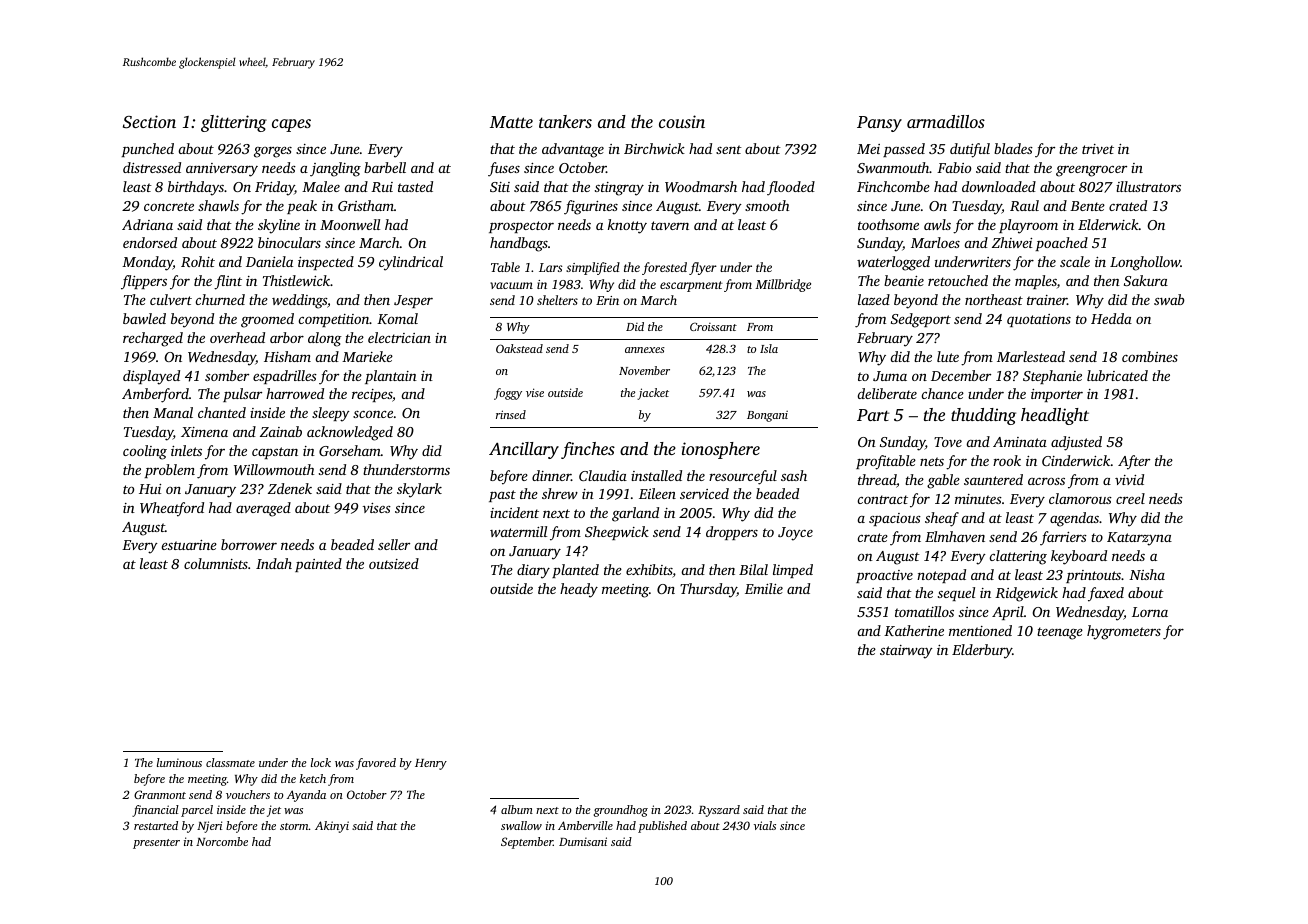 This document has width=1308, height=924. Describe the element at coordinates (350, 224) in the document. I see `Moonwell` at that location.
